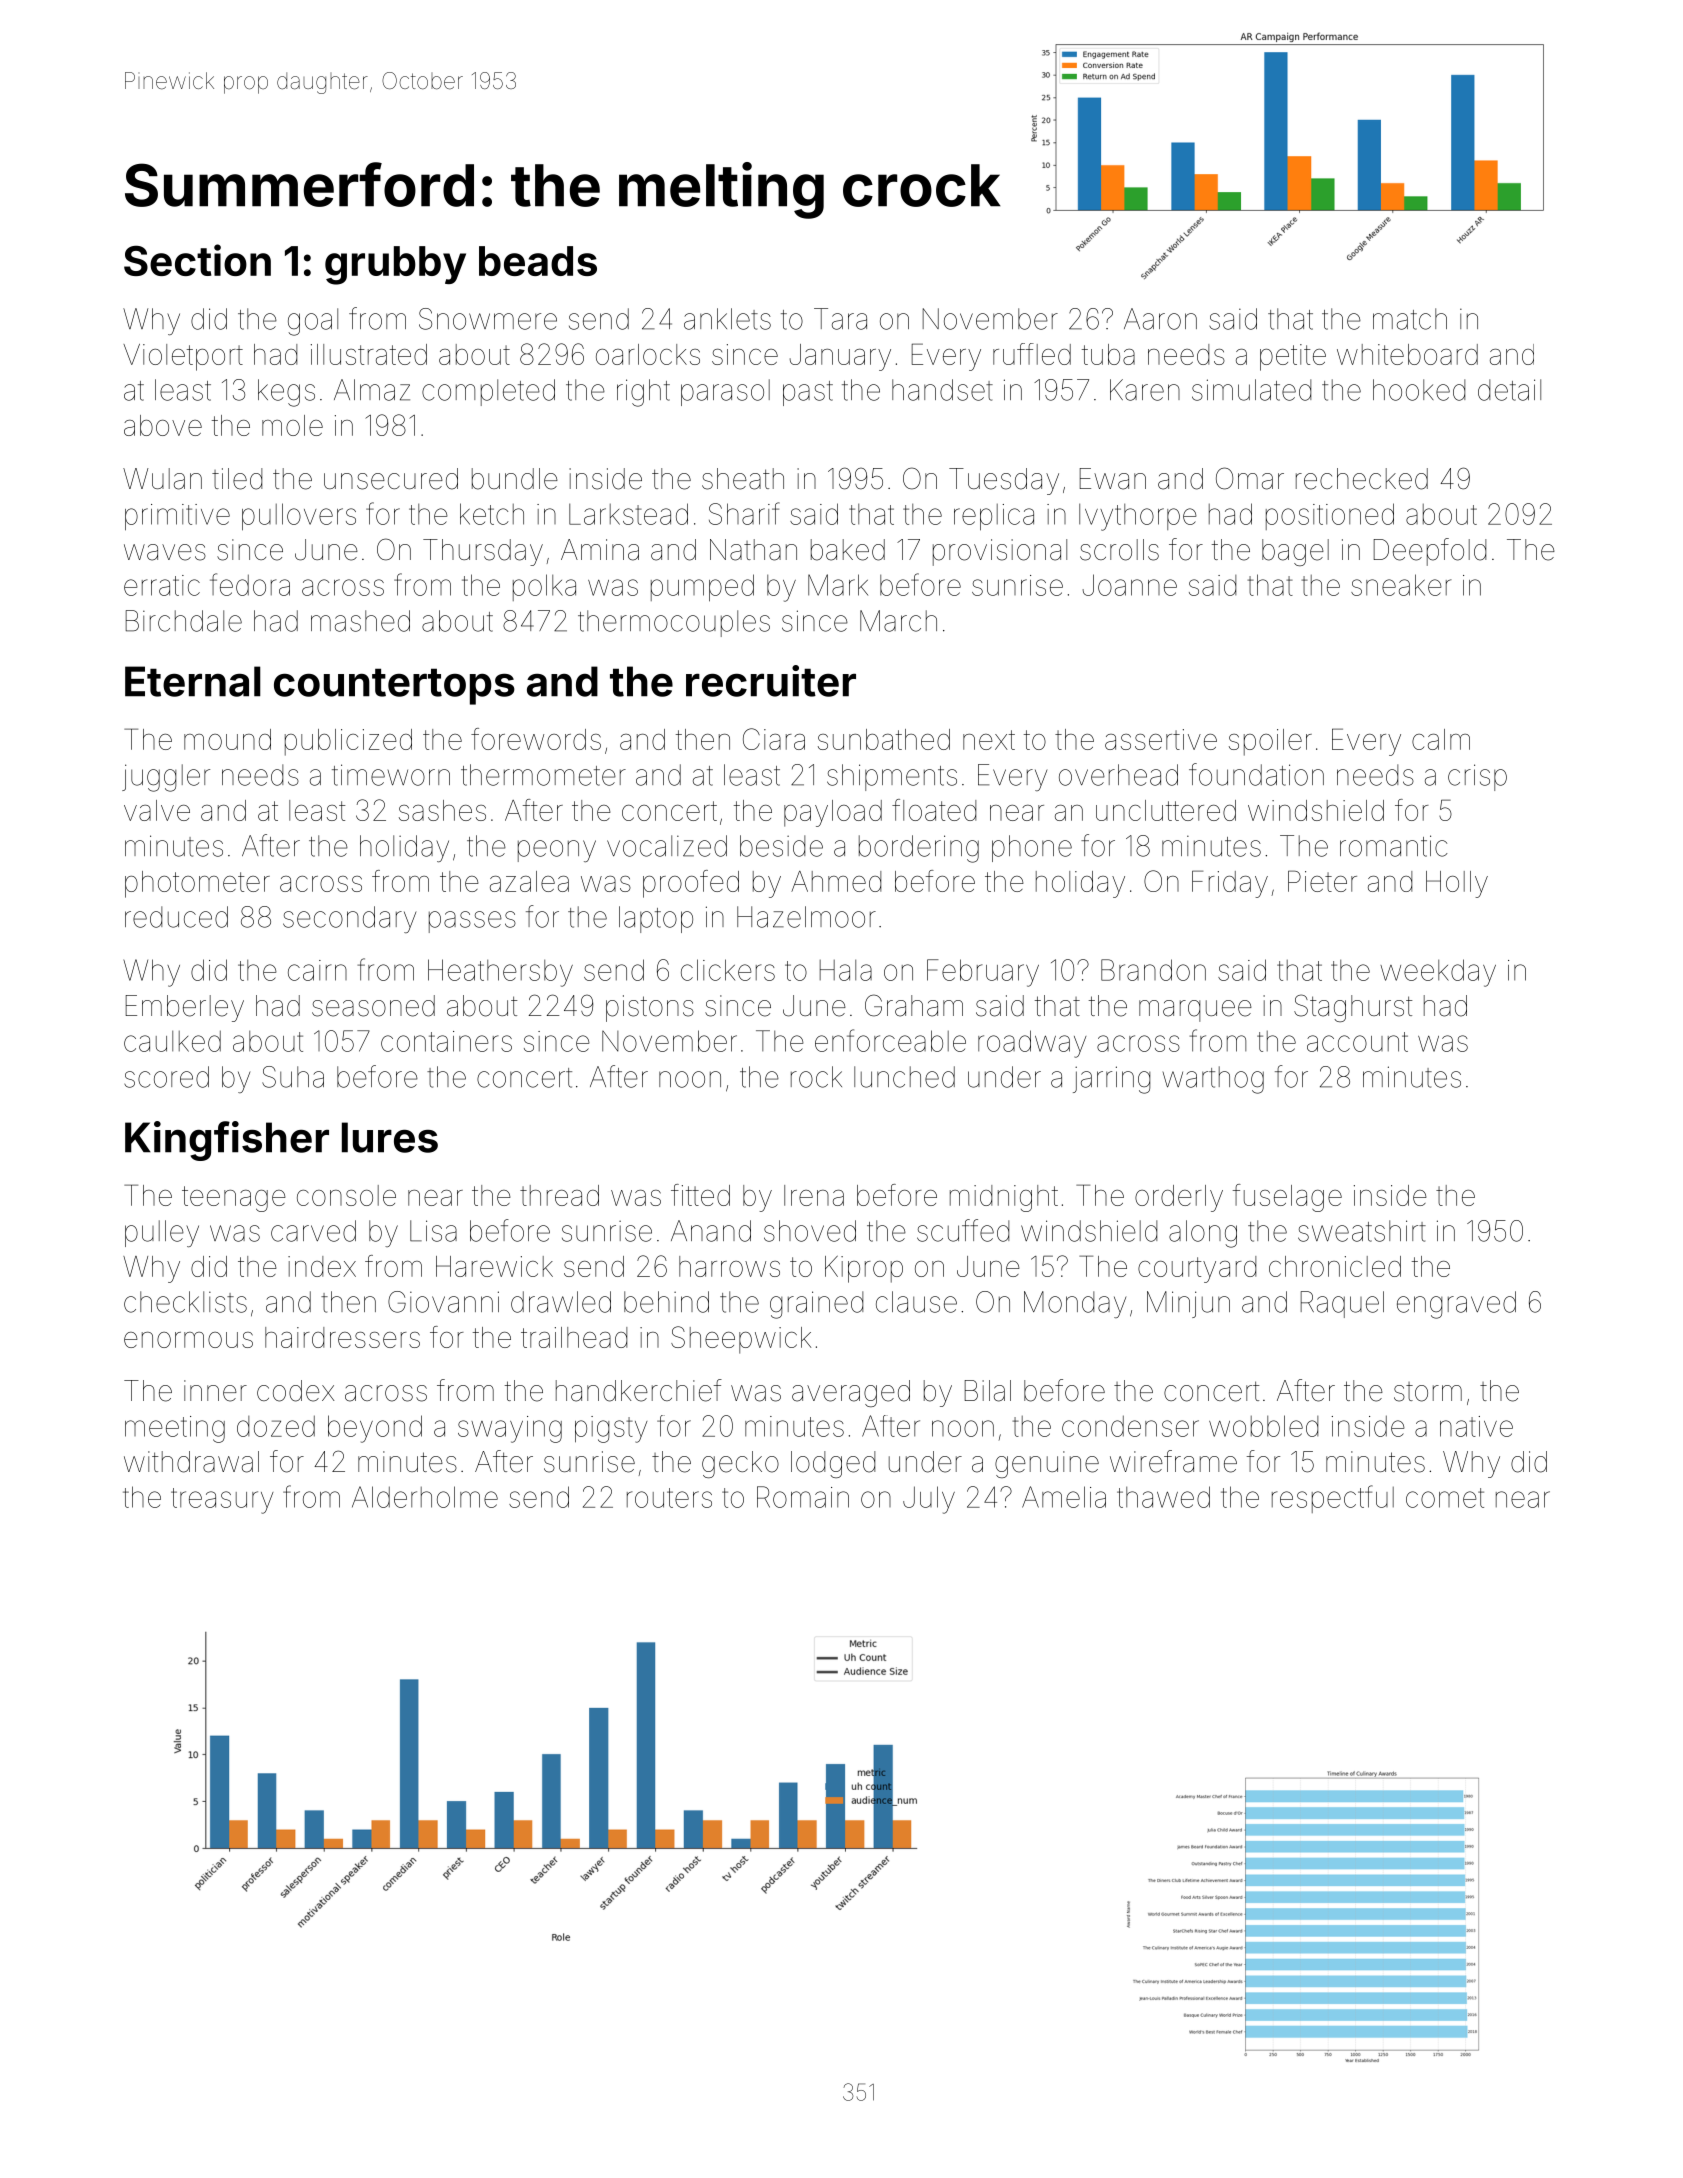  What do you see at coordinates (197, 260) in the screenshot?
I see `Section` at bounding box center [197, 260].
